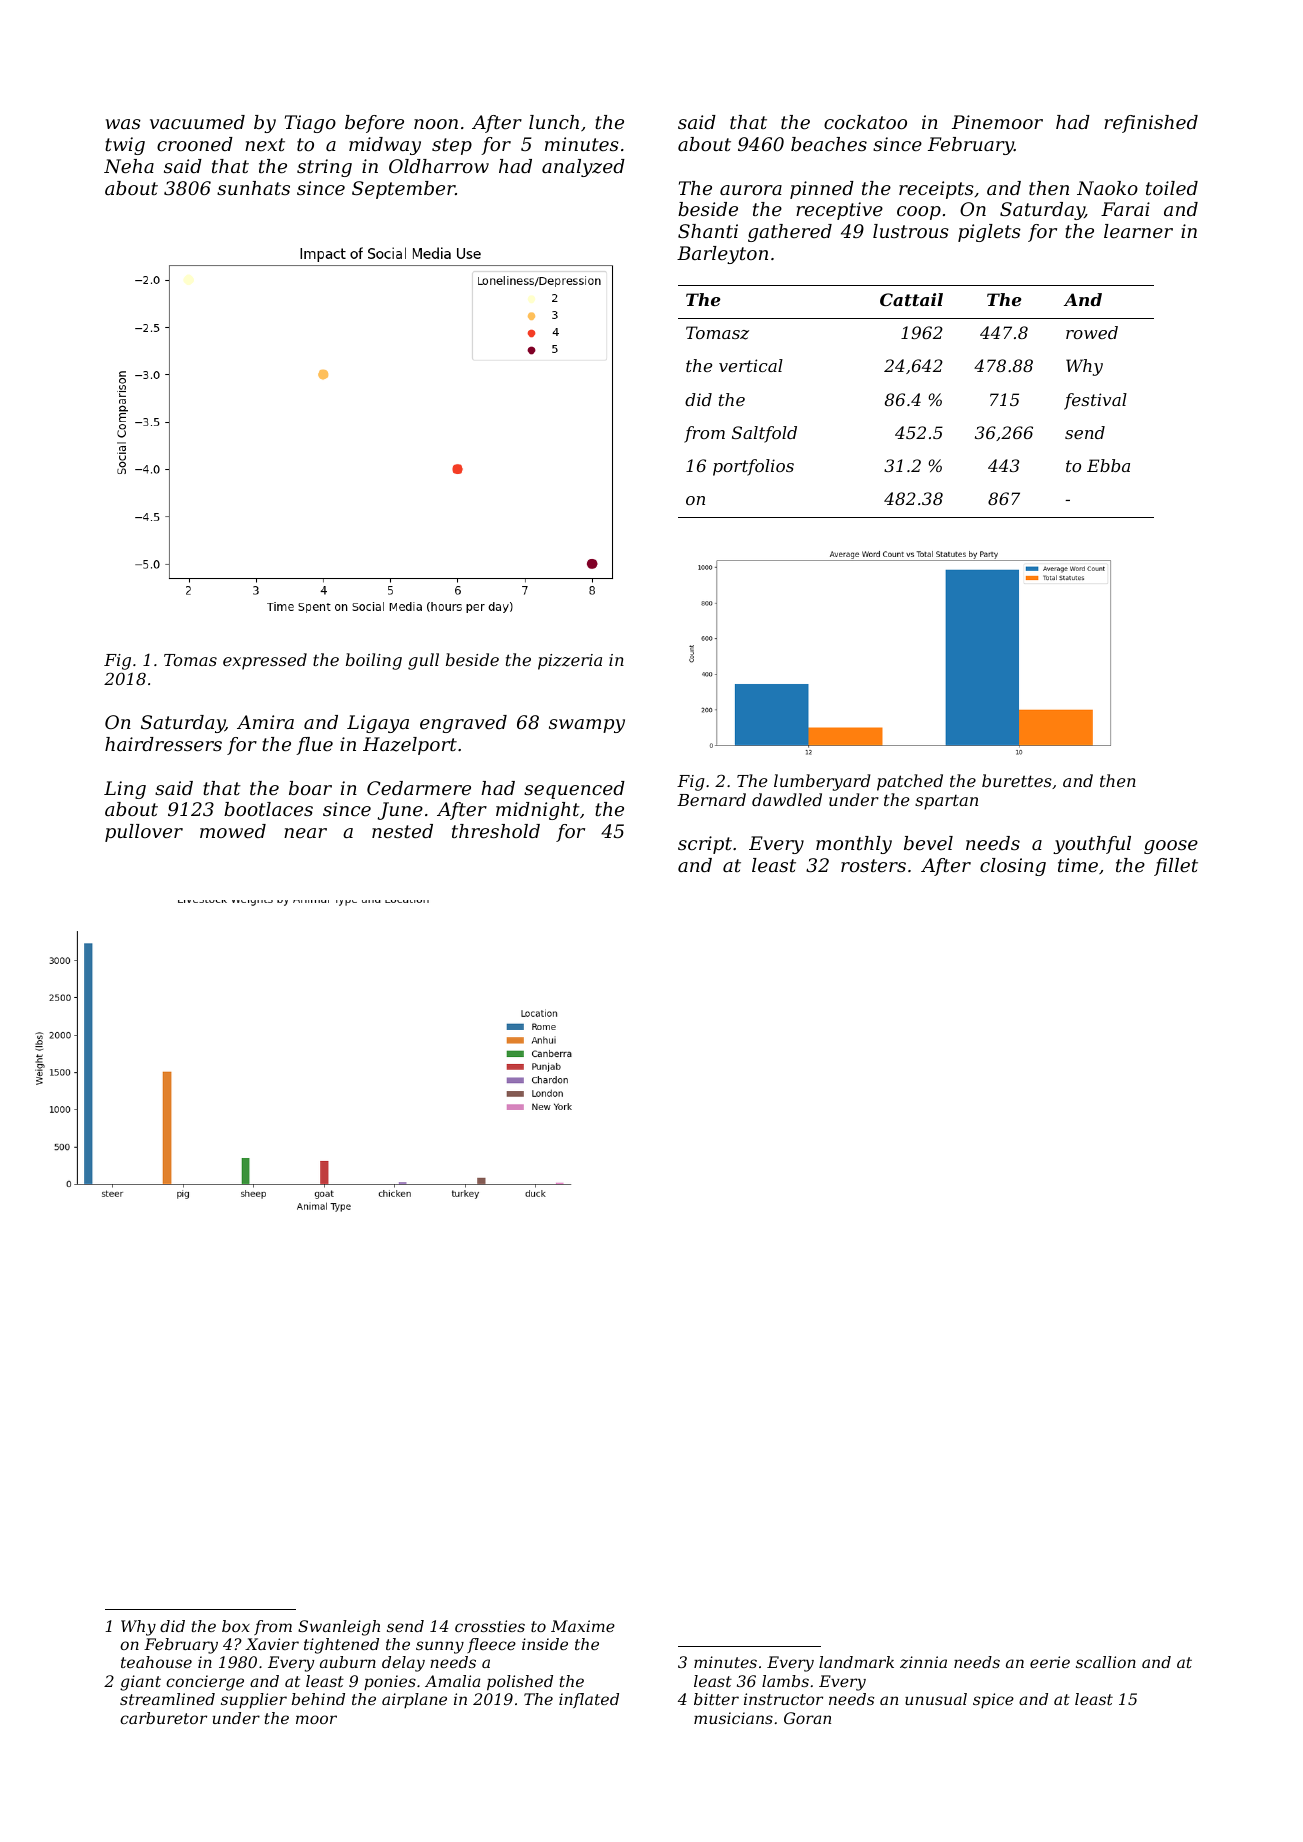 The width and height of the document is (1303, 1842). Describe the element at coordinates (236, 1626) in the document. I see `box` at that location.
